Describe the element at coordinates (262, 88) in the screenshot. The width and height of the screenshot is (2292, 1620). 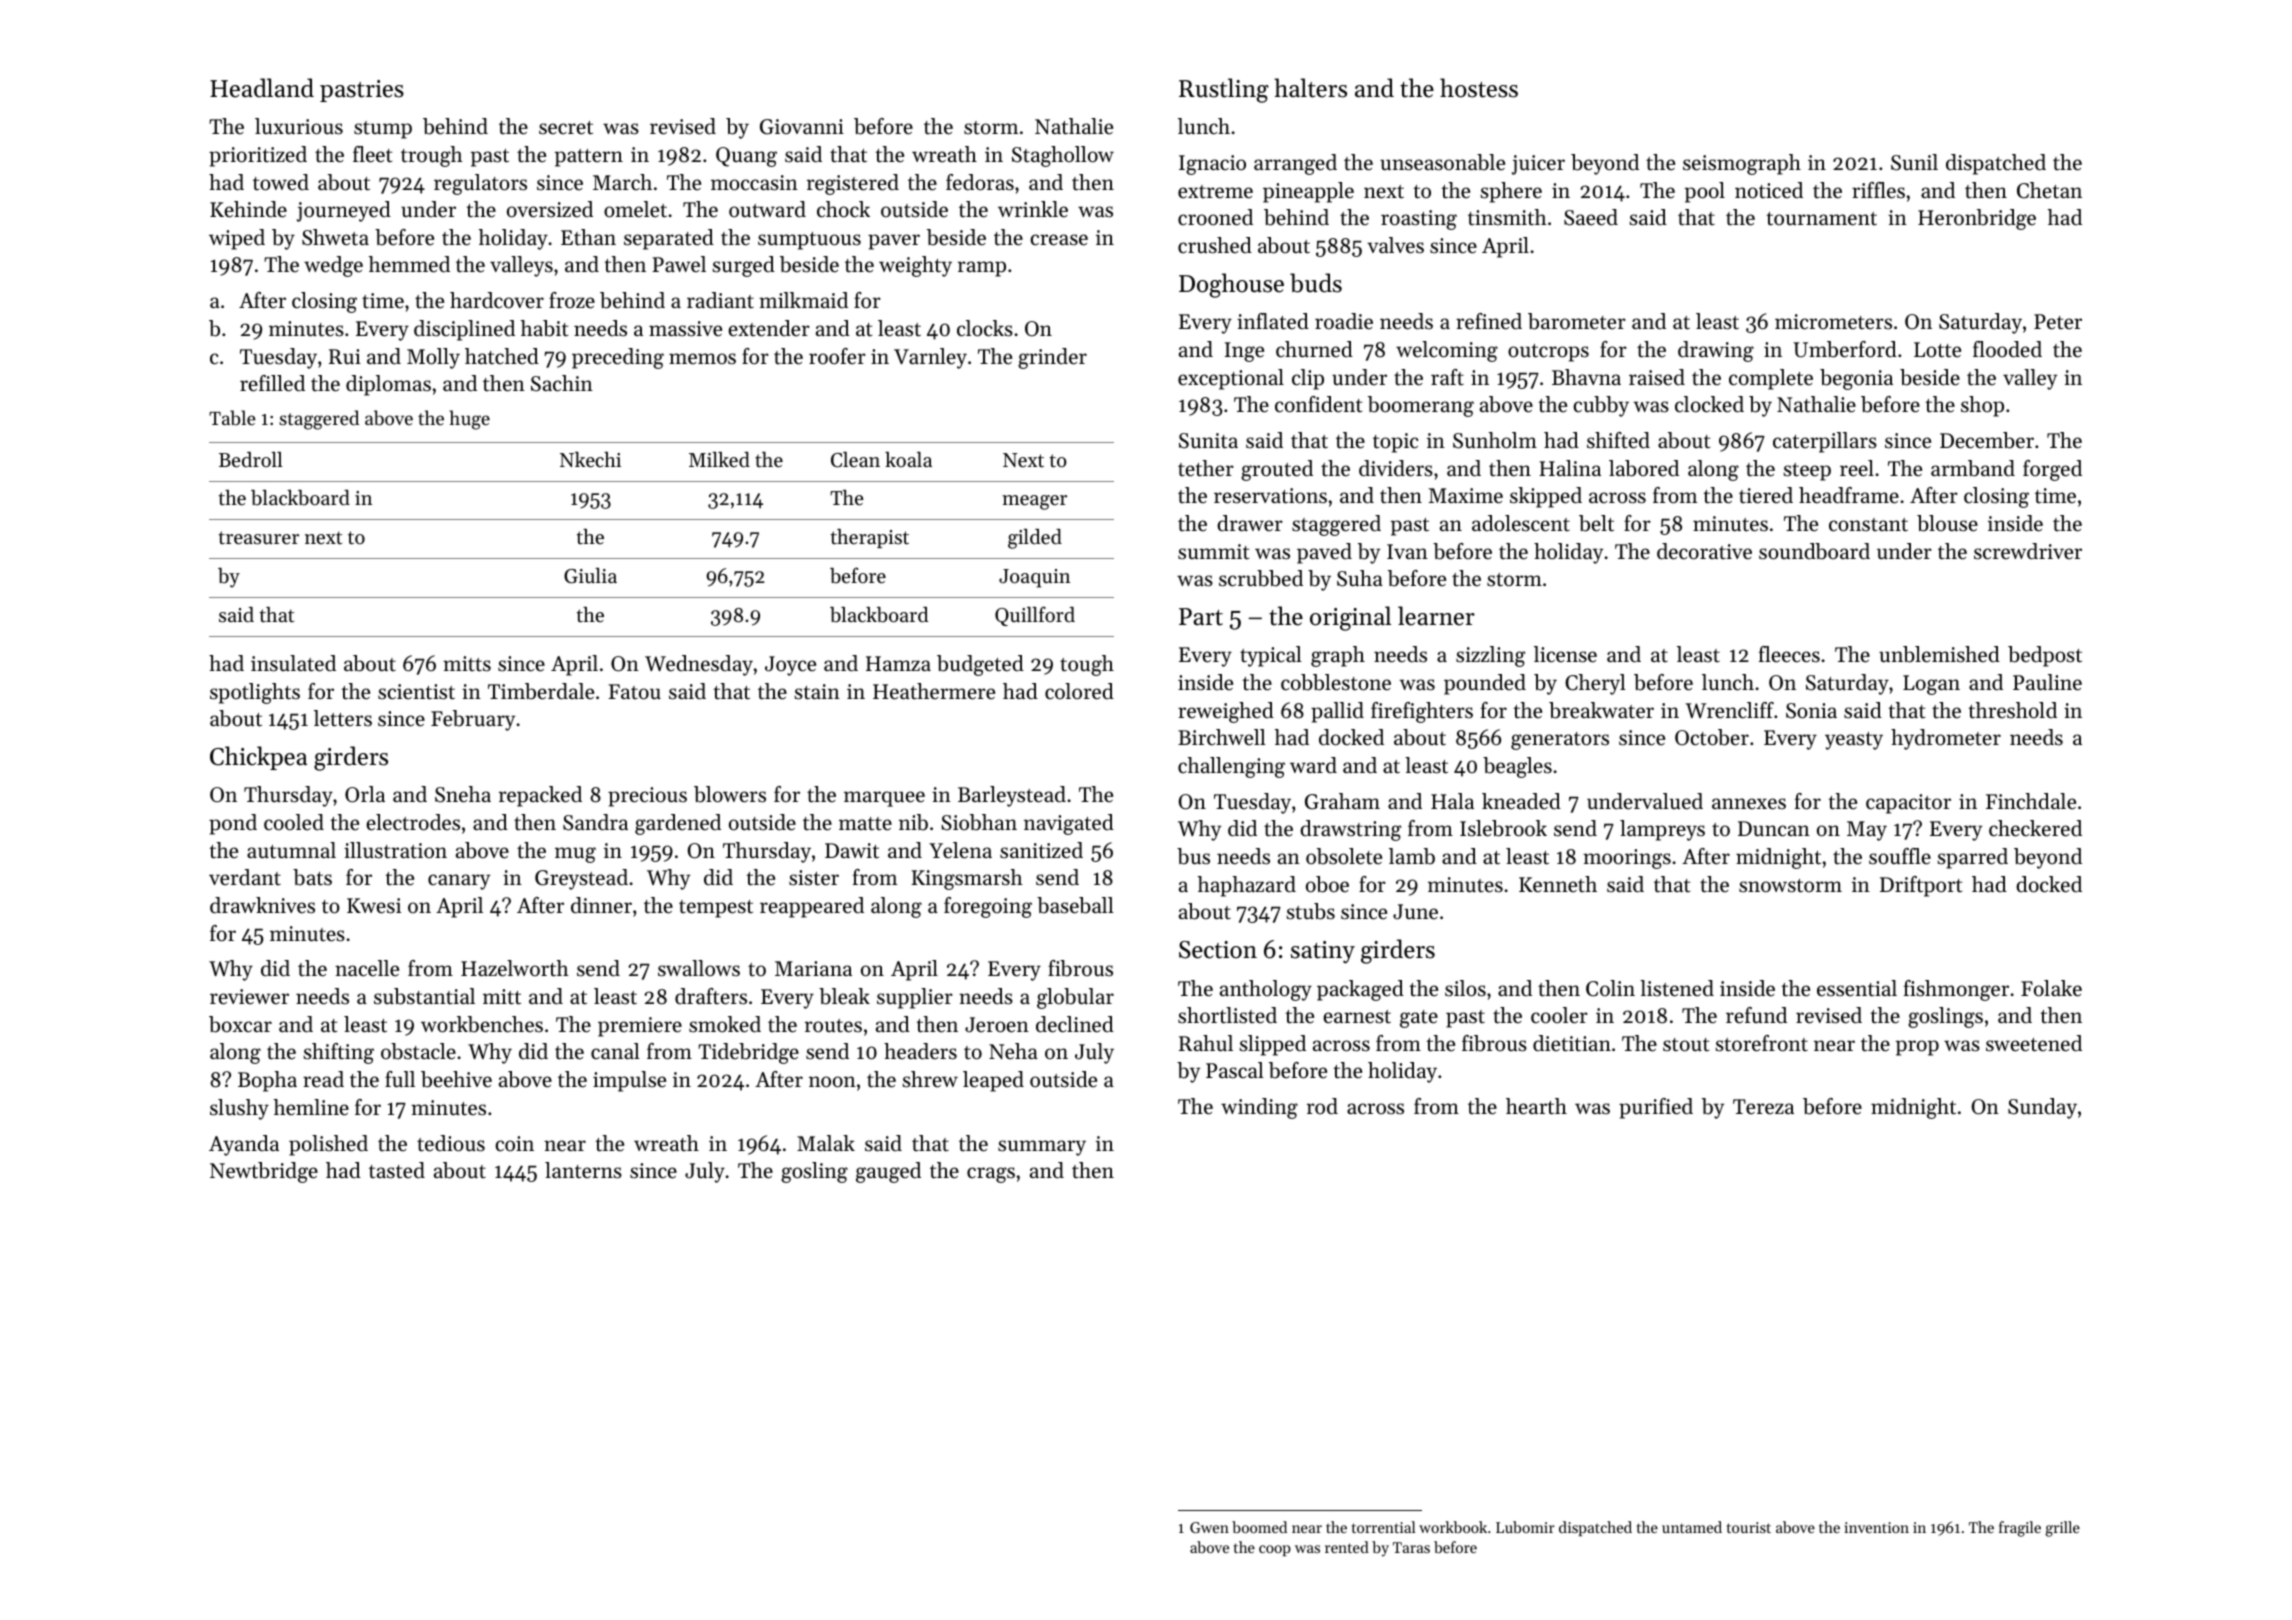
I see `Headland` at that location.
